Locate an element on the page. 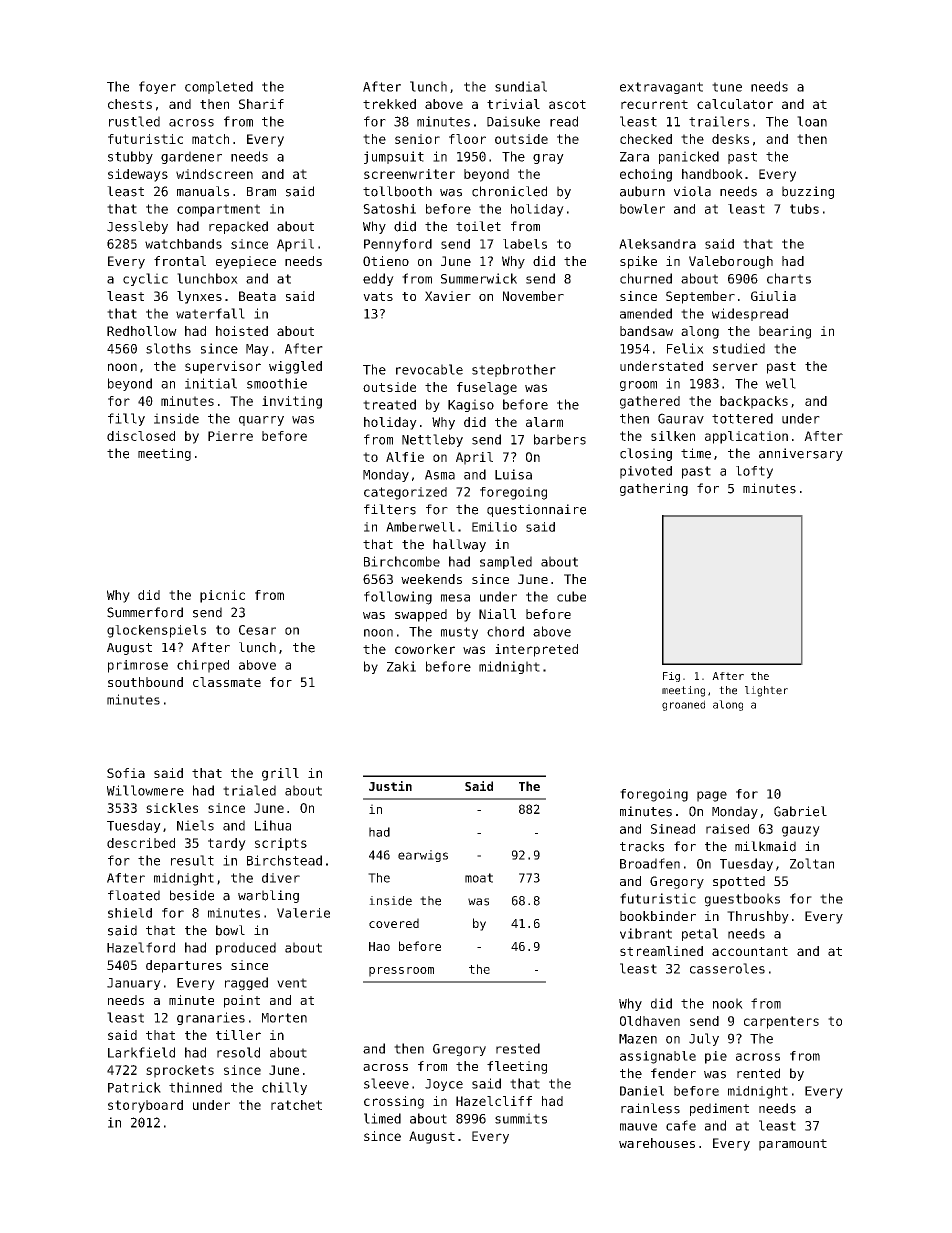 Image resolution: width=952 pixels, height=1233 pixels. bandsaw is located at coordinates (646, 331).
